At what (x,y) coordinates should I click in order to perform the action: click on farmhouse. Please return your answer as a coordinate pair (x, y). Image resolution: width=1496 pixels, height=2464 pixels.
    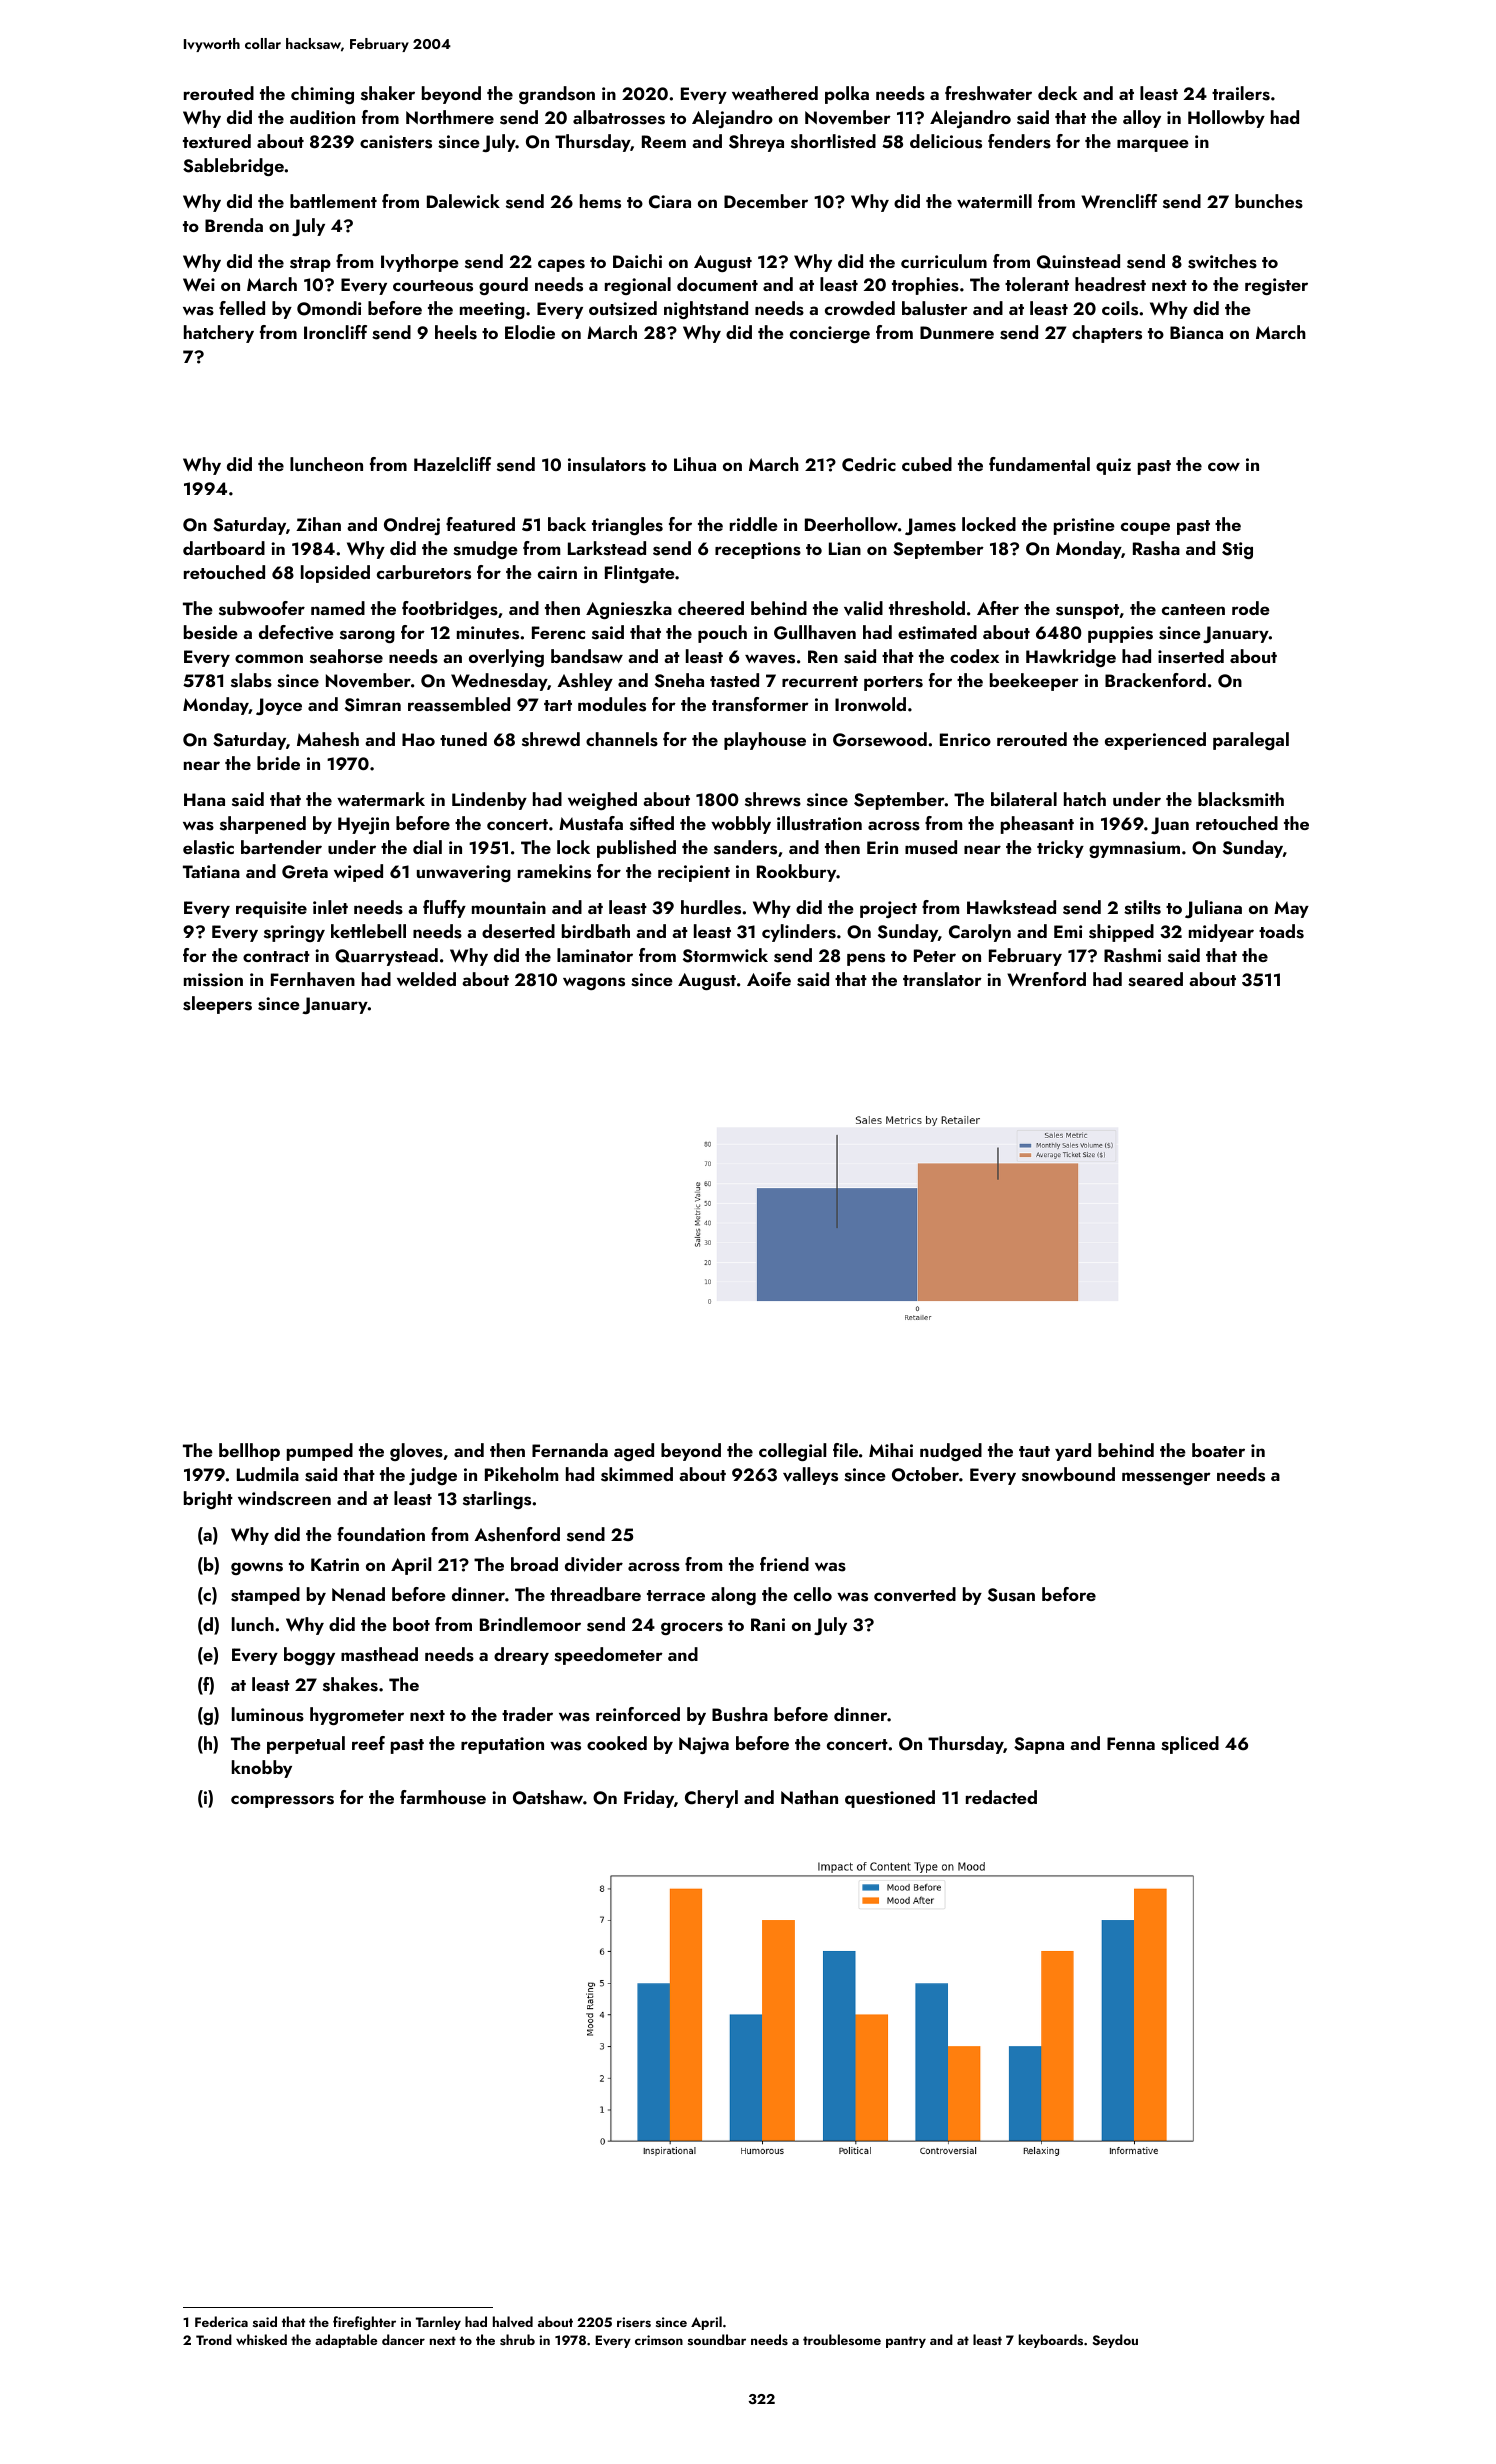
    Looking at the image, I should click on (443, 1797).
